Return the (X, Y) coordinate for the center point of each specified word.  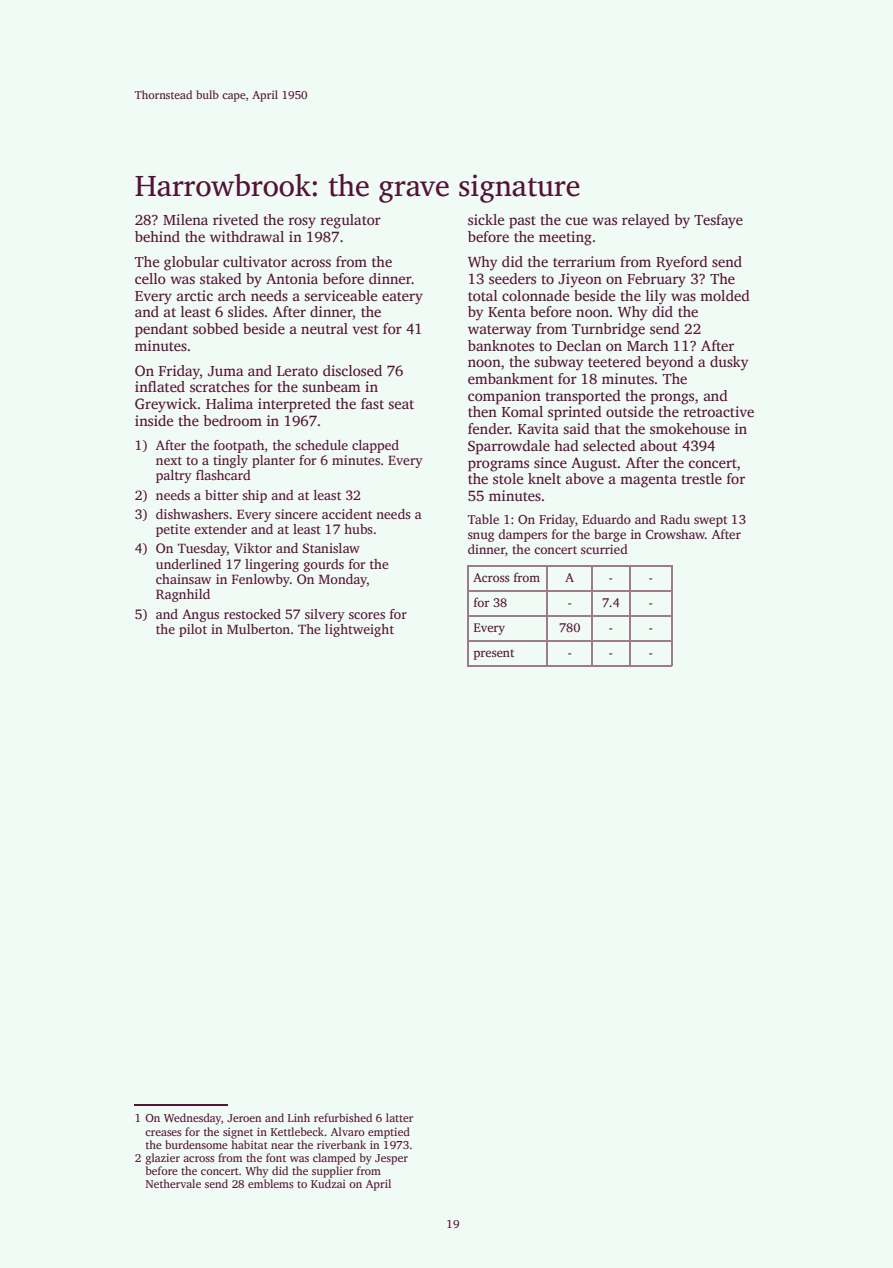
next (169, 461)
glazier (162, 1159)
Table (483, 519)
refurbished (343, 1117)
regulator (350, 221)
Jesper (391, 1159)
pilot (193, 630)
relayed (646, 221)
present (494, 654)
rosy (302, 223)
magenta (648, 481)
